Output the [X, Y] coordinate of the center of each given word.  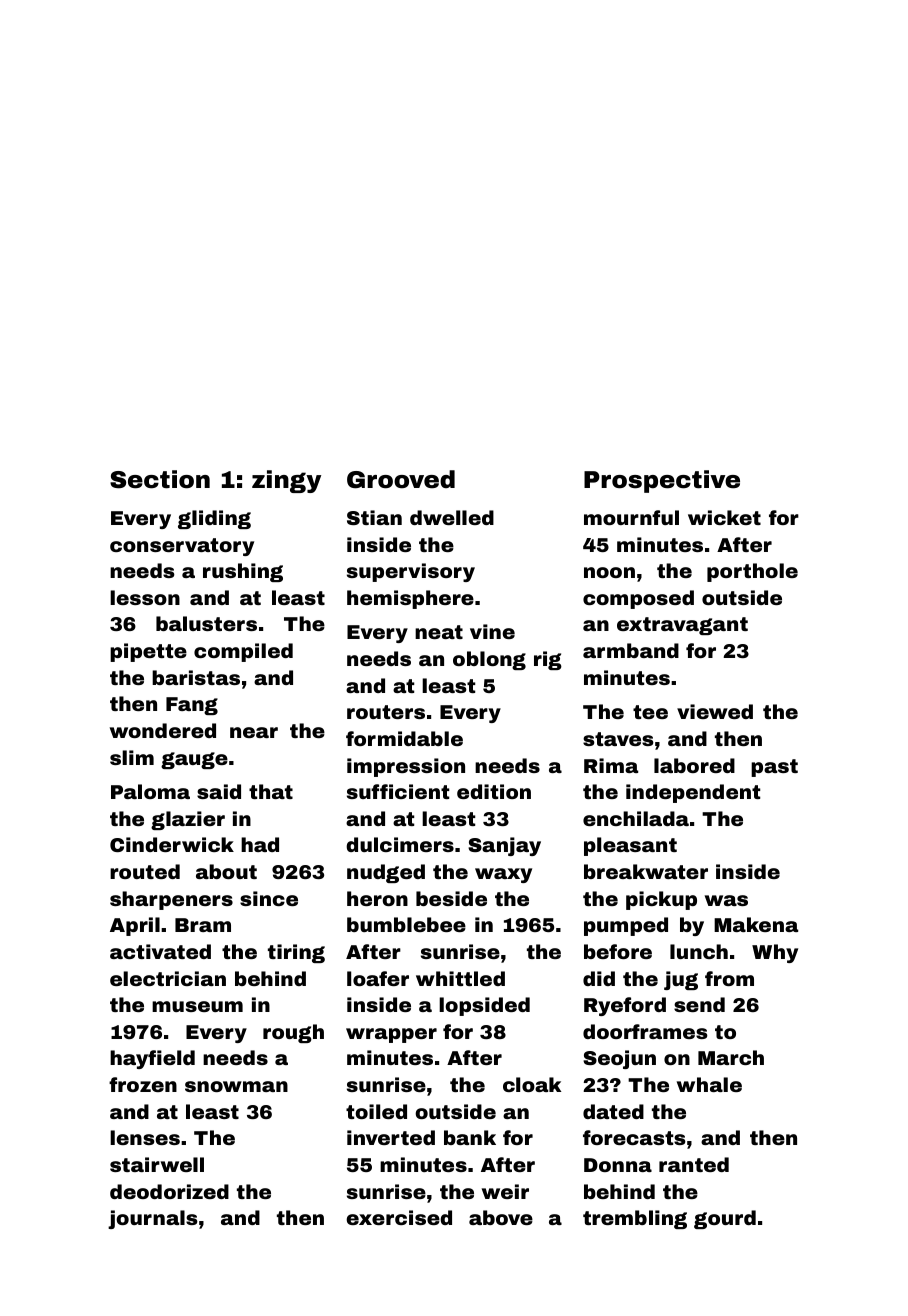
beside [451, 898]
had [260, 844]
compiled [243, 652]
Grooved [401, 479]
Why [775, 953]
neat [439, 632]
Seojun [619, 1059]
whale [709, 1084]
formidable [404, 738]
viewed [715, 711]
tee [650, 712]
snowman [236, 1086]
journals [153, 1219]
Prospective [662, 481]
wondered [163, 730]
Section [160, 479]
